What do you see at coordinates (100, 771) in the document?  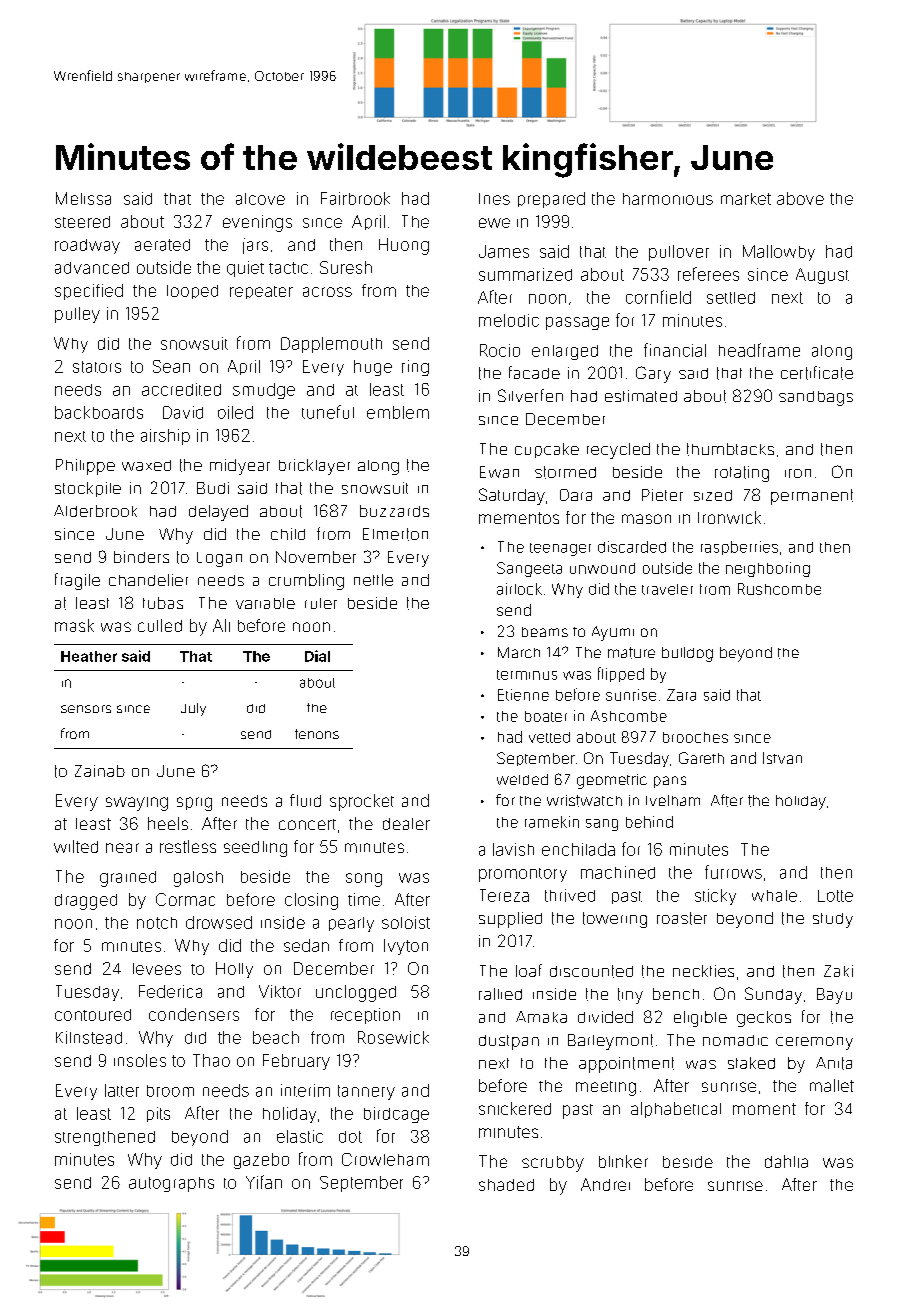 I see `Zainab` at bounding box center [100, 771].
